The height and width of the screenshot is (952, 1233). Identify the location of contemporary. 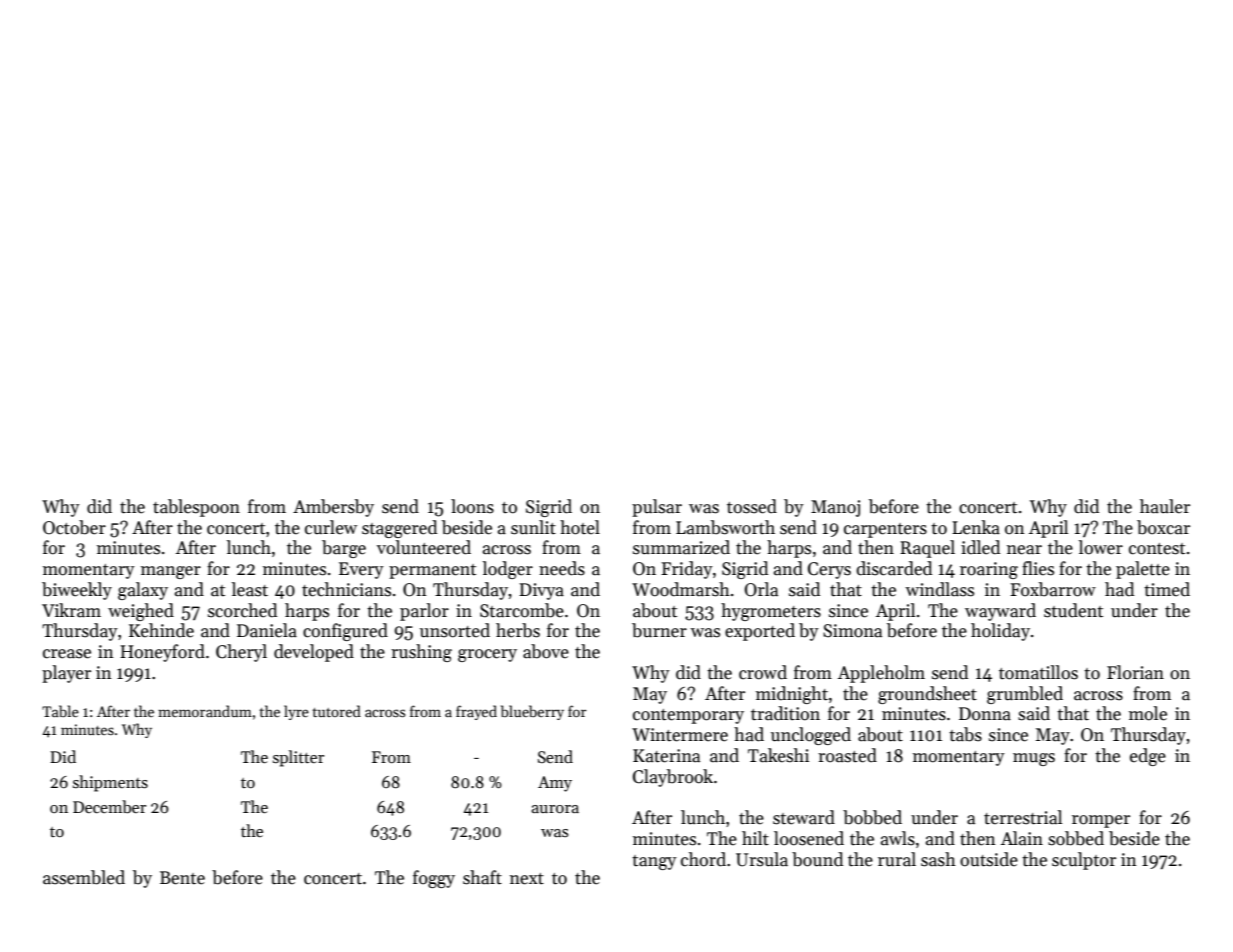
(688, 716).
